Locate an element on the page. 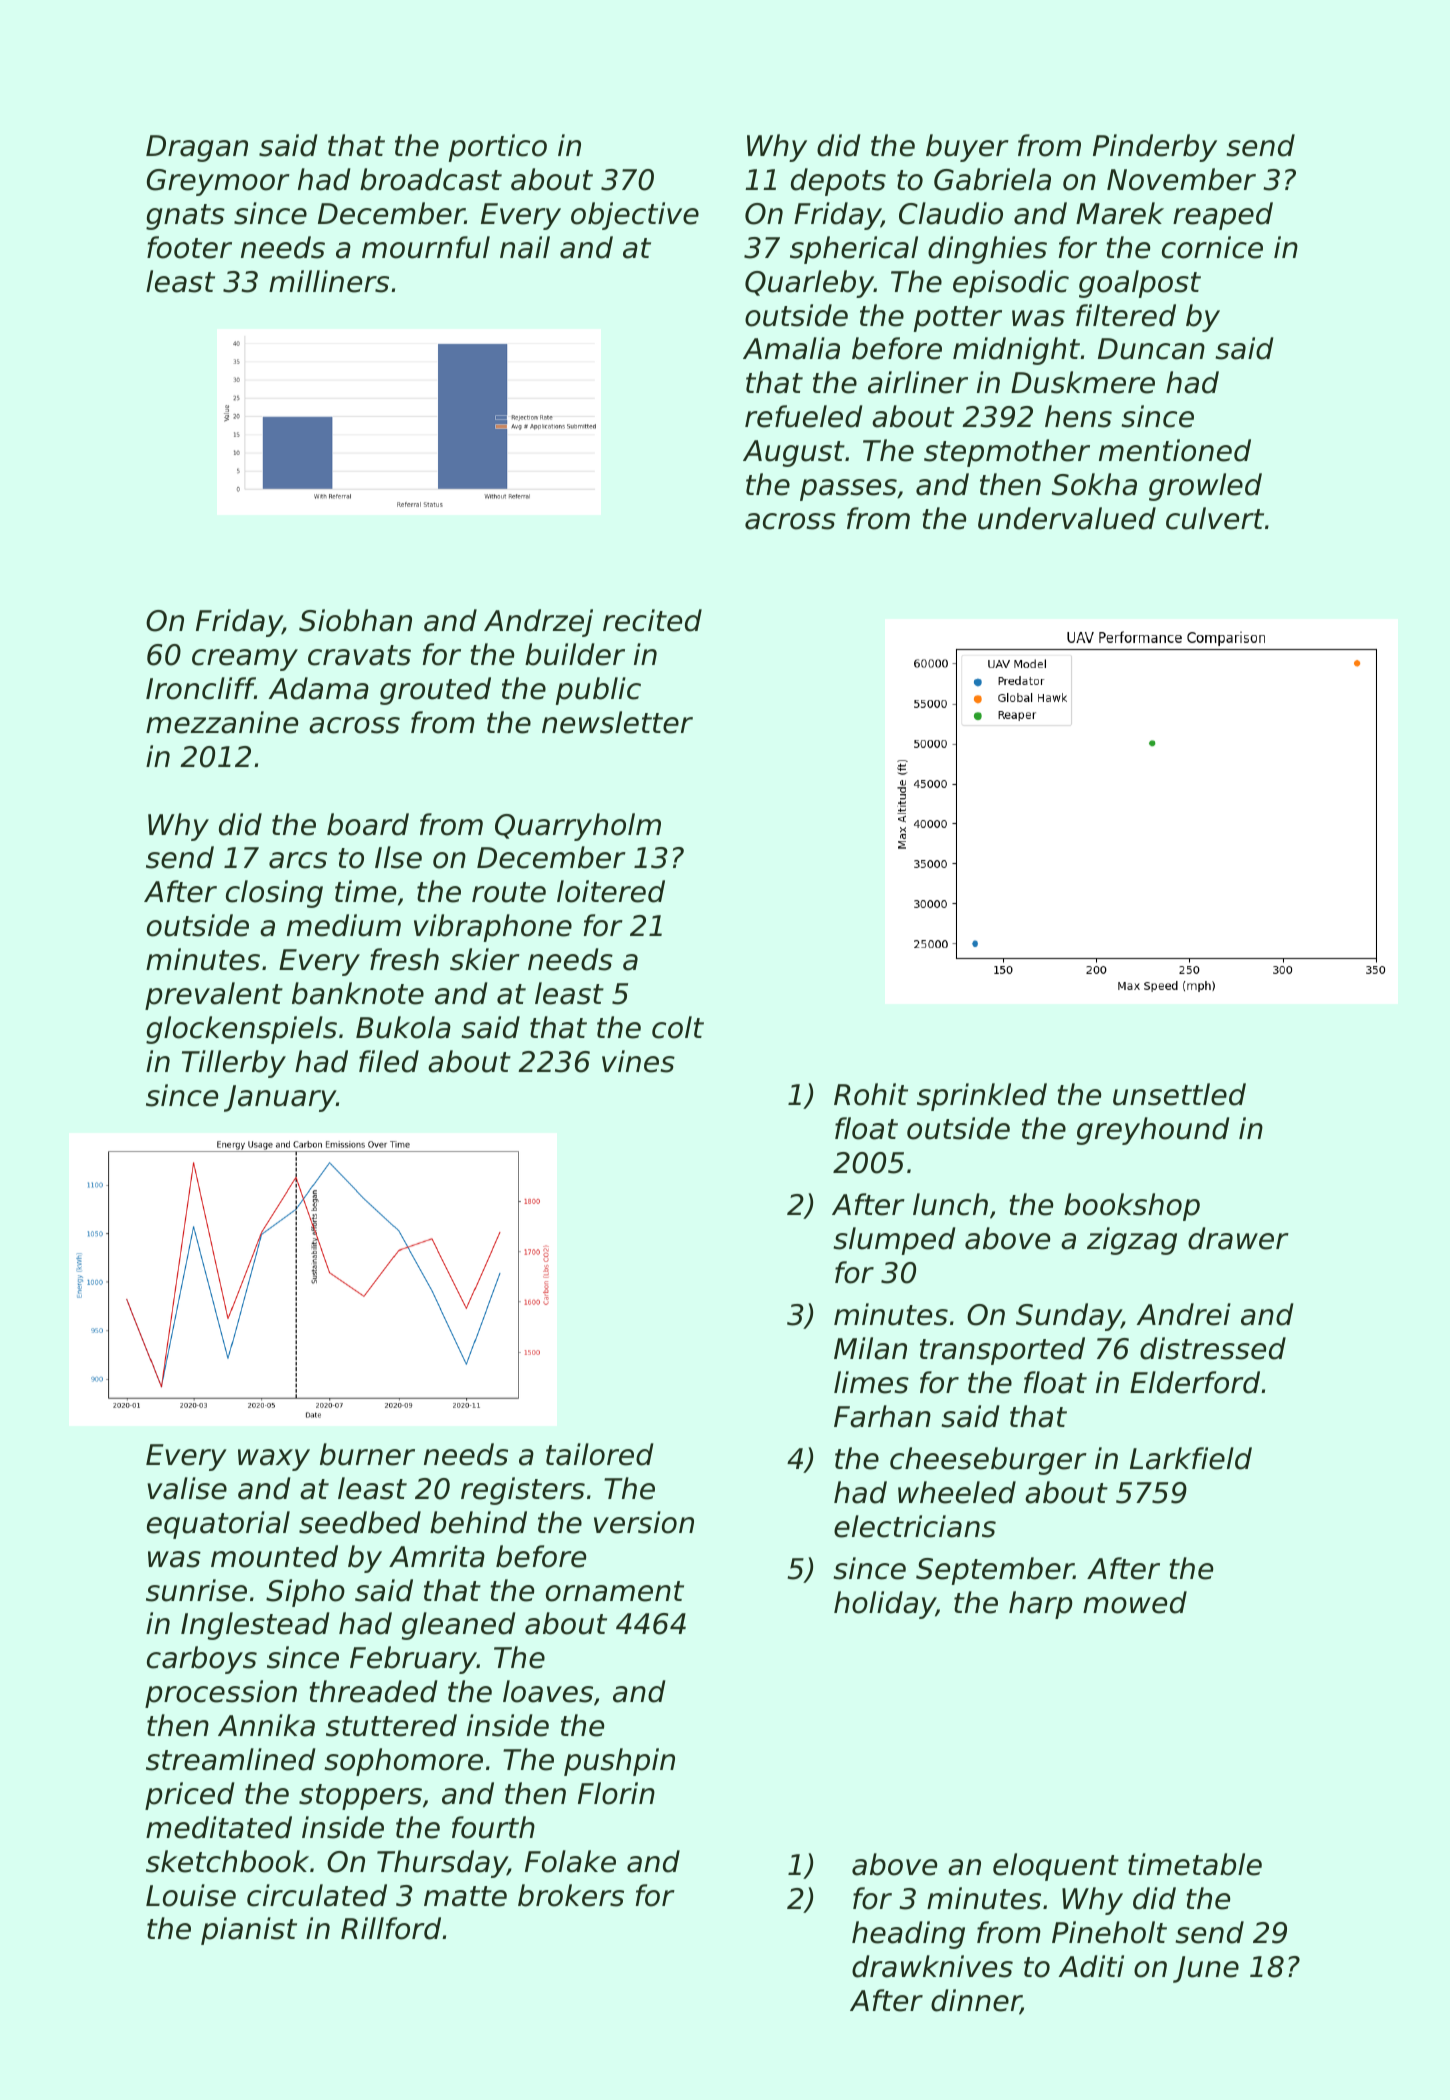  recited is located at coordinates (652, 620).
